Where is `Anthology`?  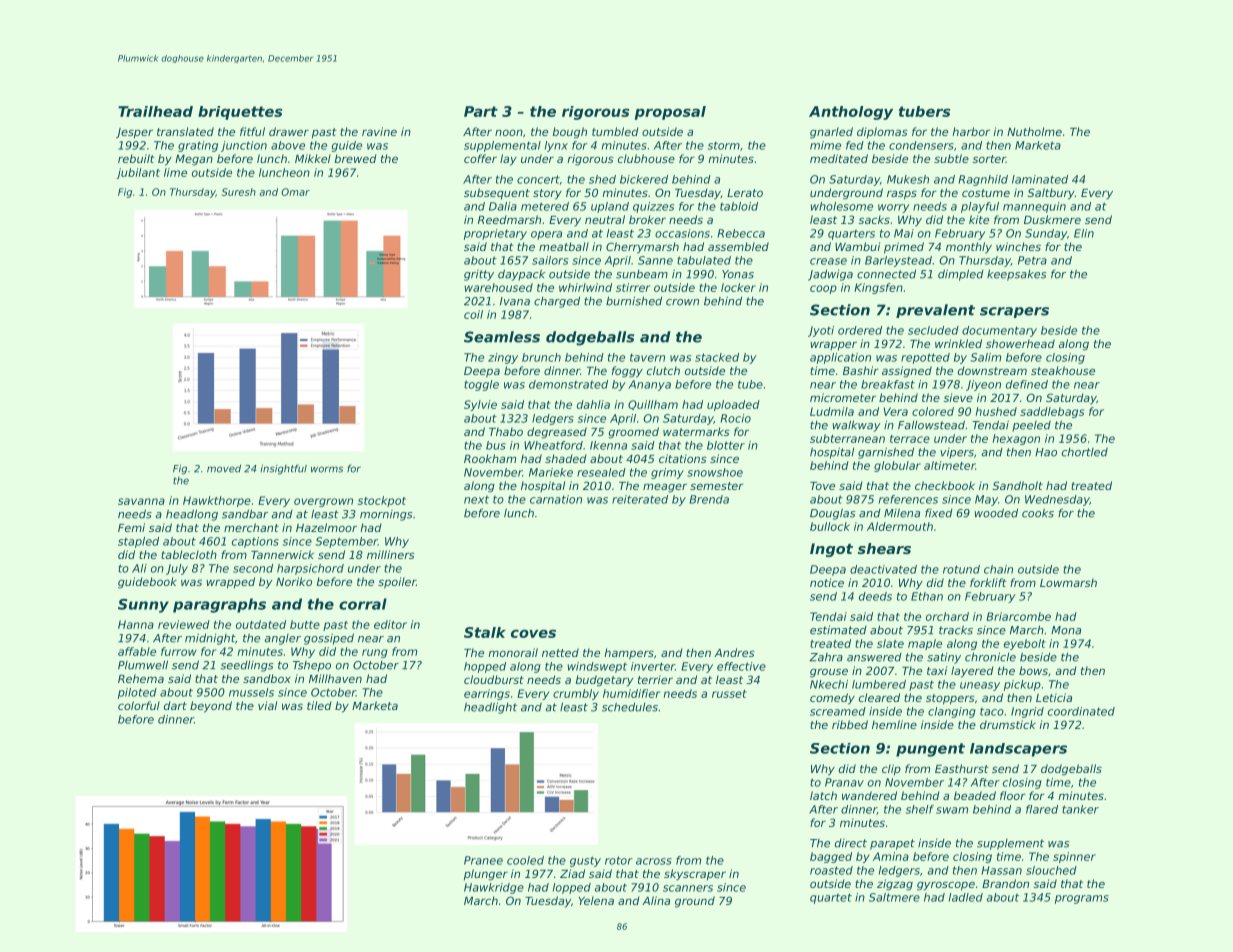
Anthology is located at coordinates (851, 113).
